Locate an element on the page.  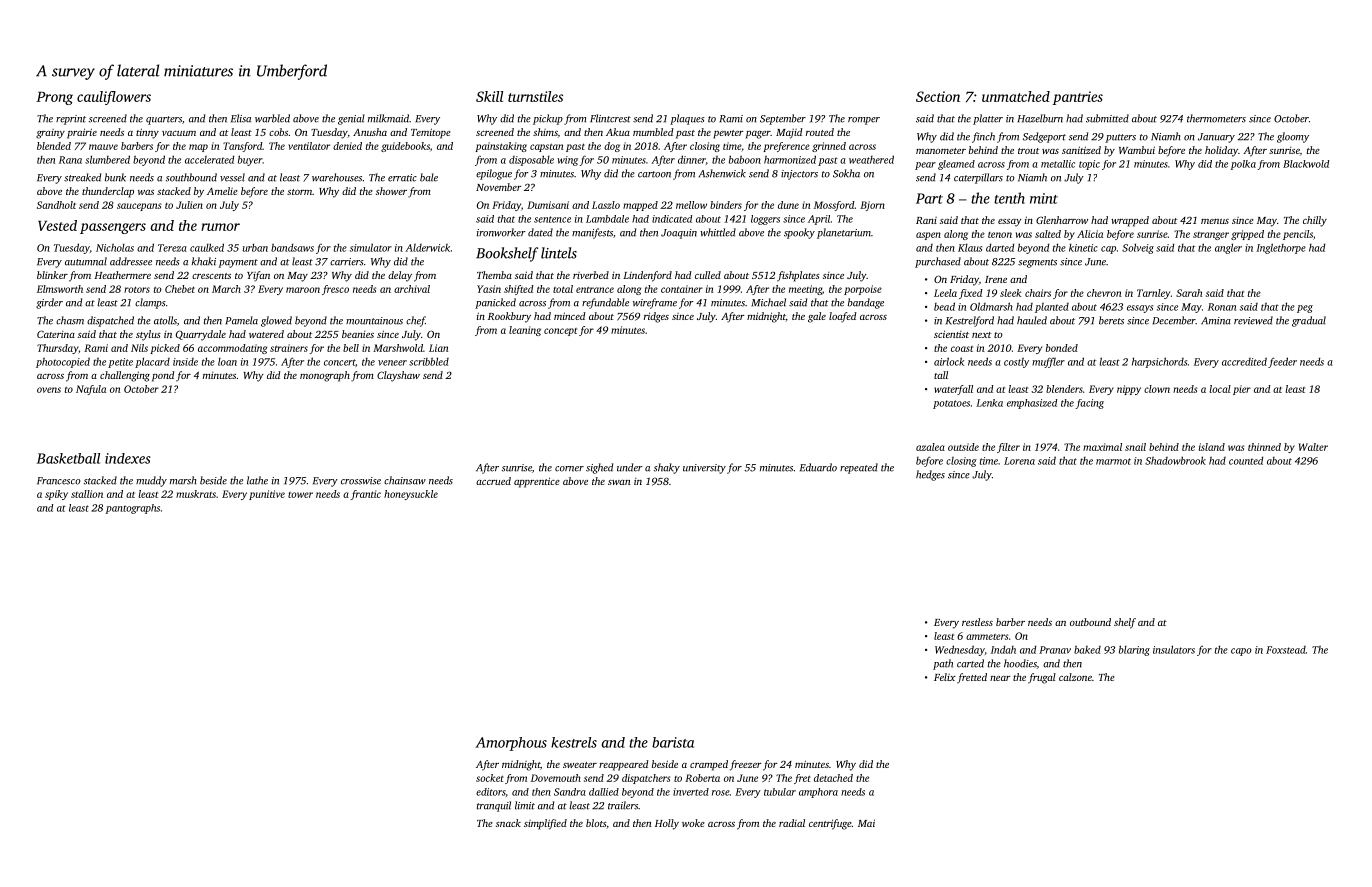
outbound is located at coordinates (1090, 622).
